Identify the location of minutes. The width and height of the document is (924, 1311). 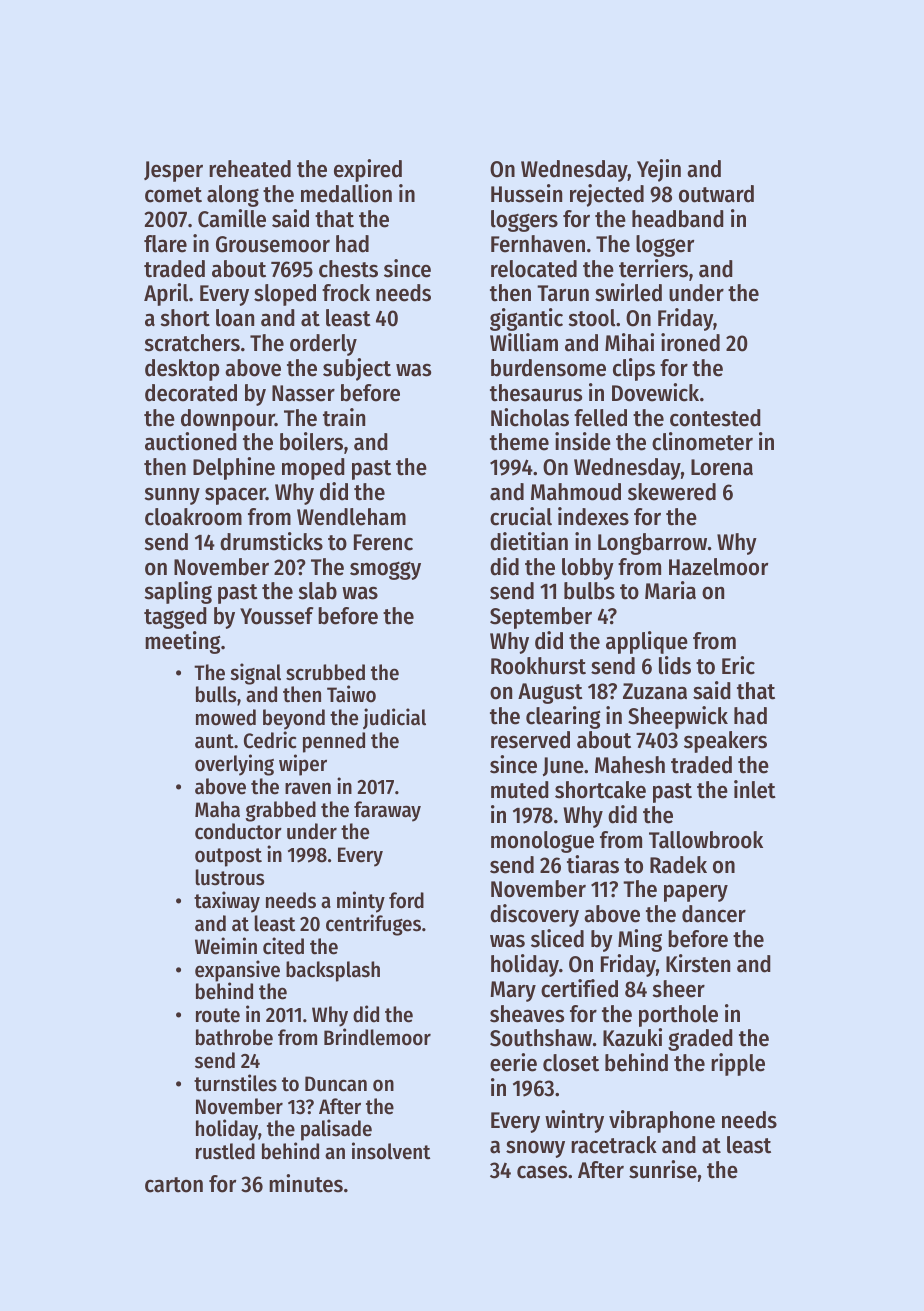
(306, 1183).
